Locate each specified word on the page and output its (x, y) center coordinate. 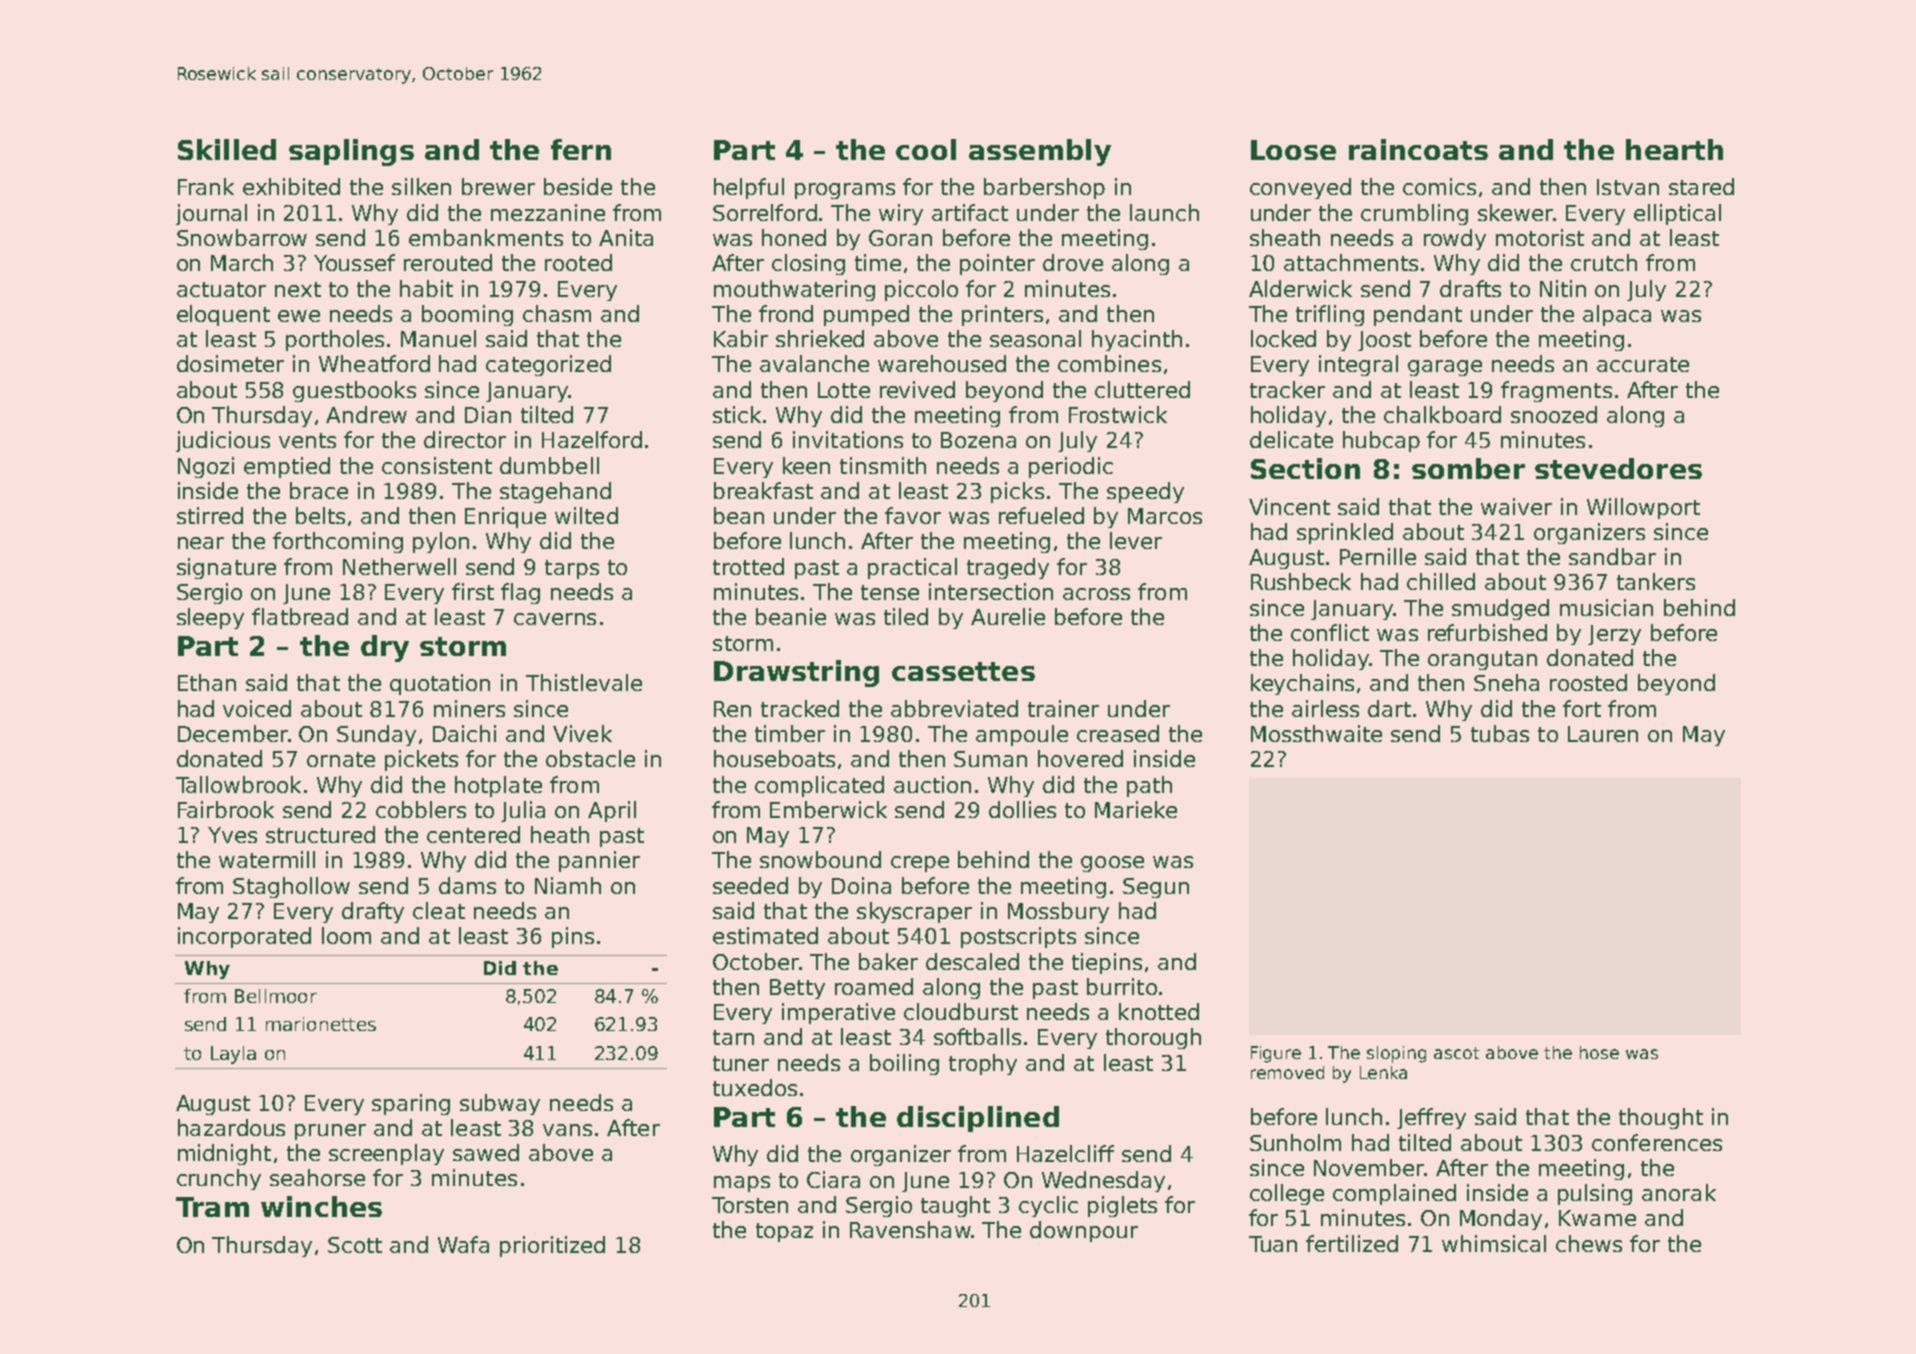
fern (581, 149)
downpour (1084, 1231)
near (201, 543)
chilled (1441, 581)
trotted (748, 566)
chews (1589, 1243)
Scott (355, 1245)
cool (926, 149)
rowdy (1455, 239)
